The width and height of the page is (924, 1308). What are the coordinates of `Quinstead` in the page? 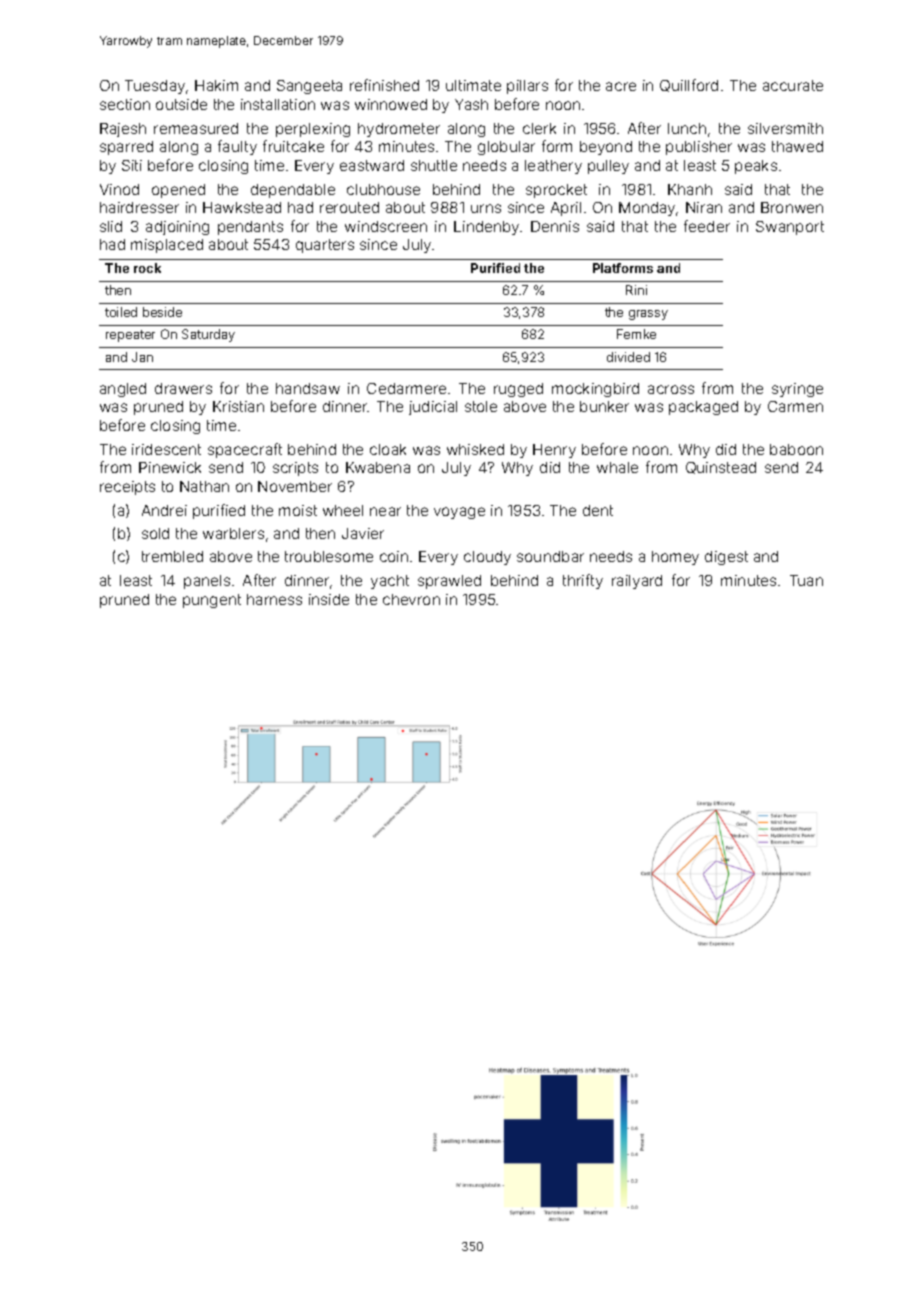 It's located at (721, 468).
